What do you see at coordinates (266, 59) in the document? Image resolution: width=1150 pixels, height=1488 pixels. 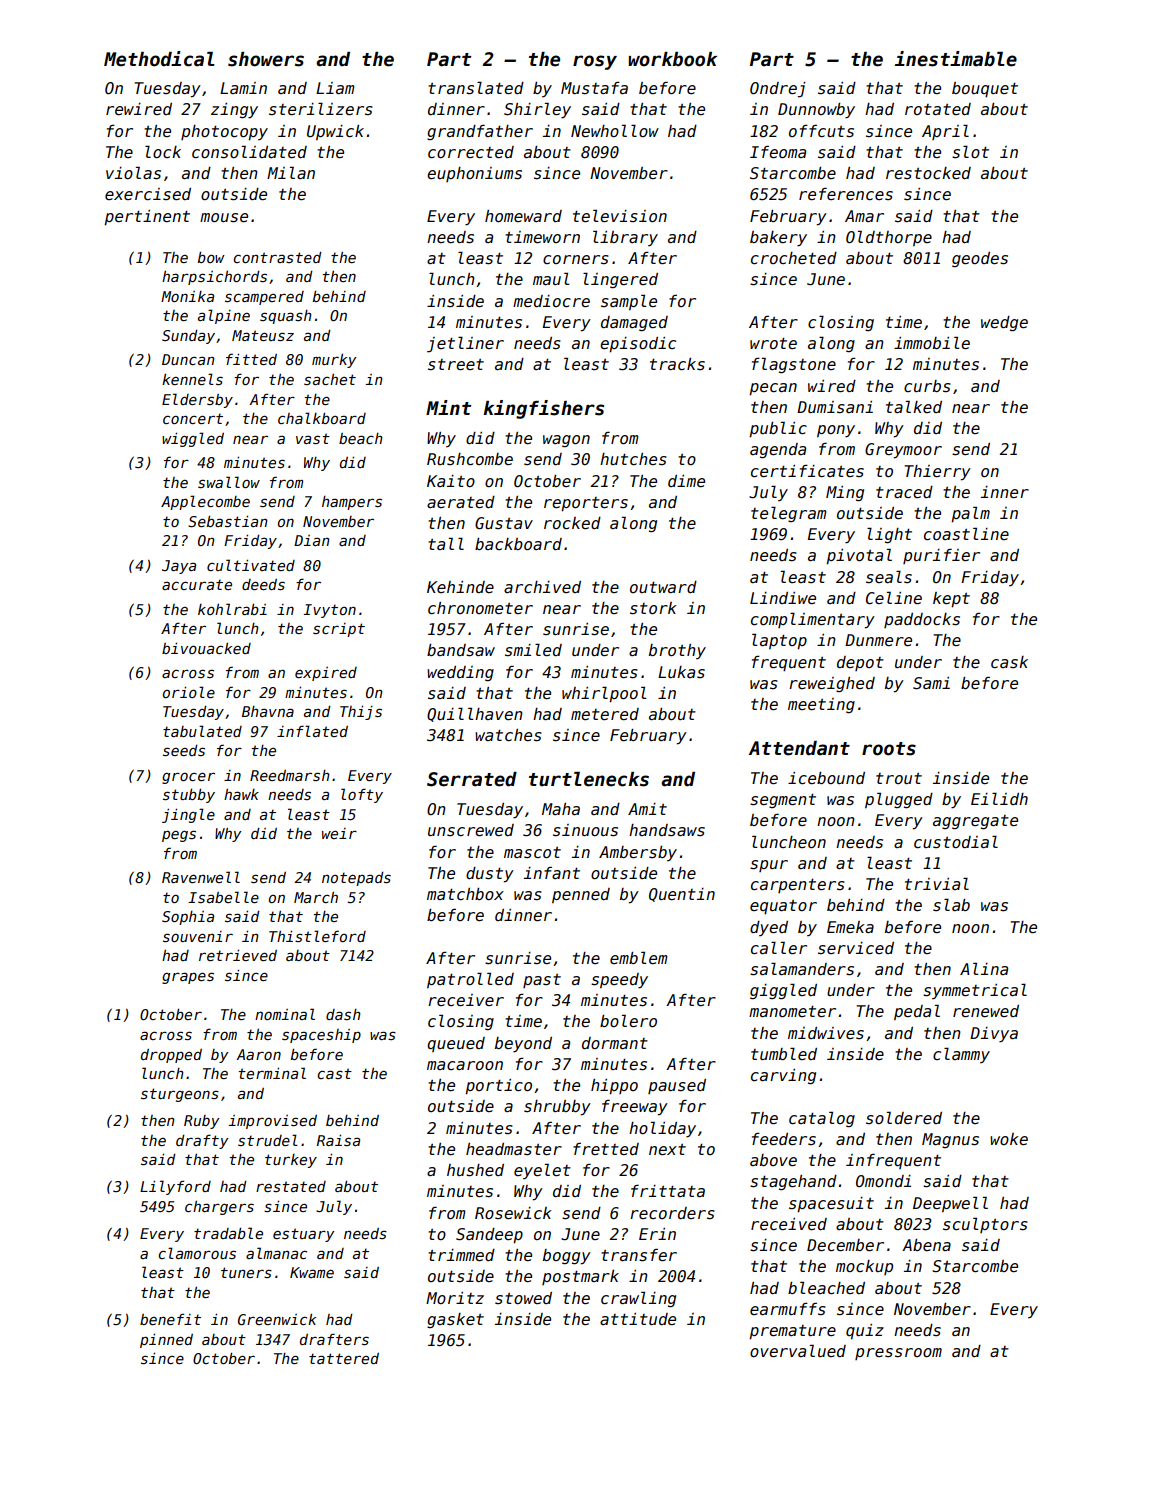 I see `showers` at bounding box center [266, 59].
